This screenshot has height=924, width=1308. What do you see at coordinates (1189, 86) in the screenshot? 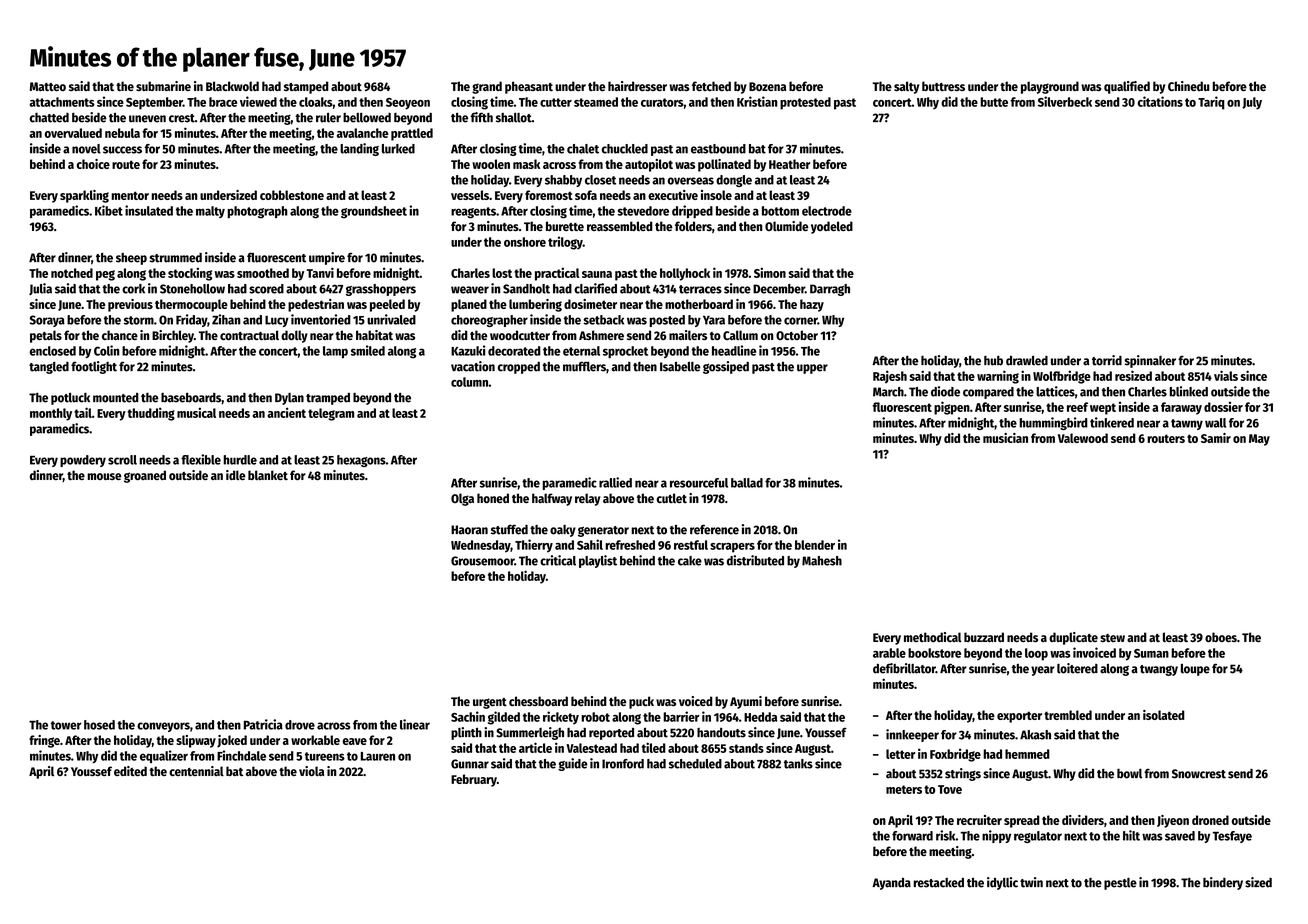
I see `Chinedu` at bounding box center [1189, 86].
